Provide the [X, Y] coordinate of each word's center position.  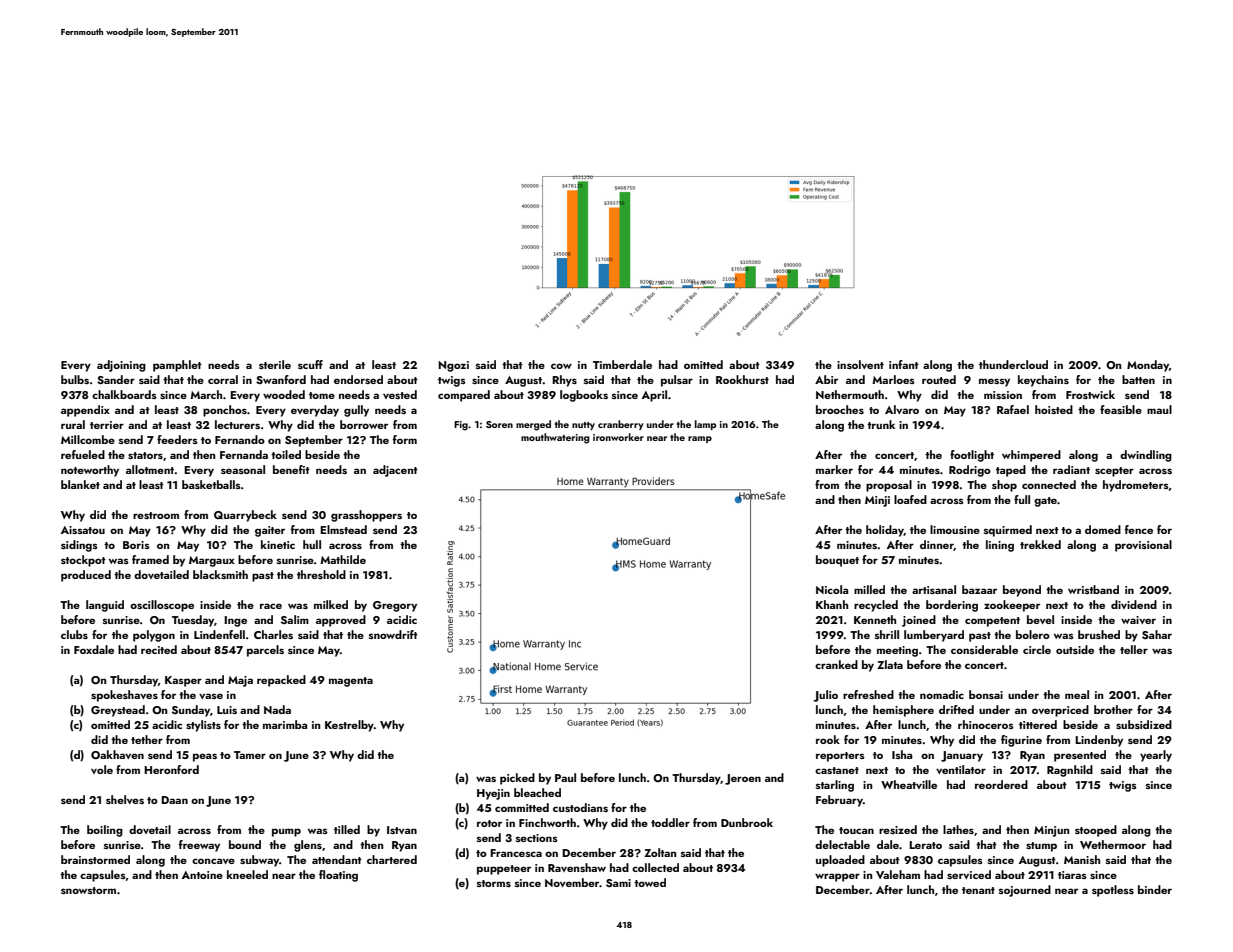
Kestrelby [349, 726]
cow [561, 366]
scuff [310, 364]
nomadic [942, 694]
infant [904, 364]
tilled [347, 829]
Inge [235, 621]
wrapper [837, 877]
